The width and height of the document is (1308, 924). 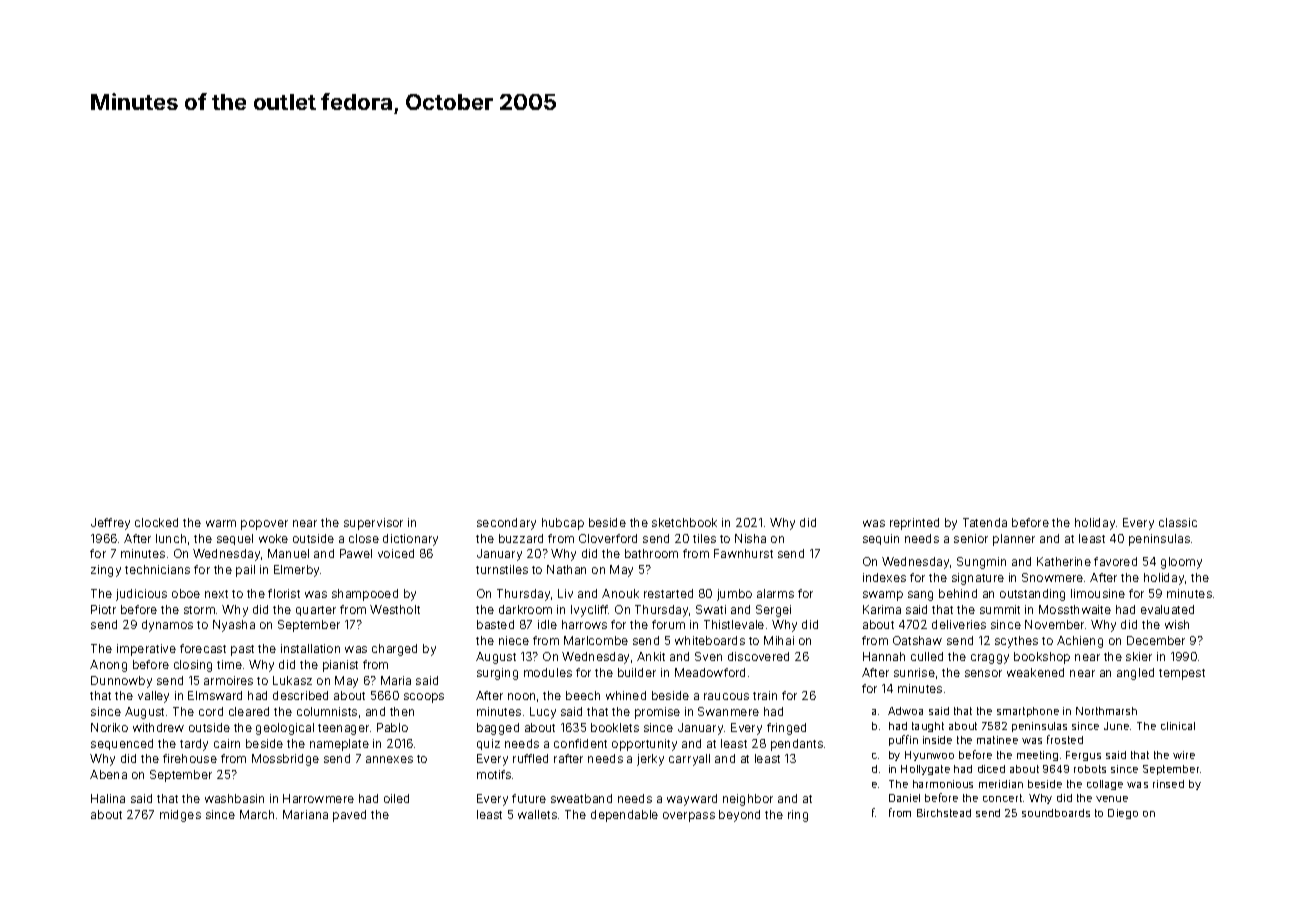 I want to click on darkroom, so click(x=525, y=609).
